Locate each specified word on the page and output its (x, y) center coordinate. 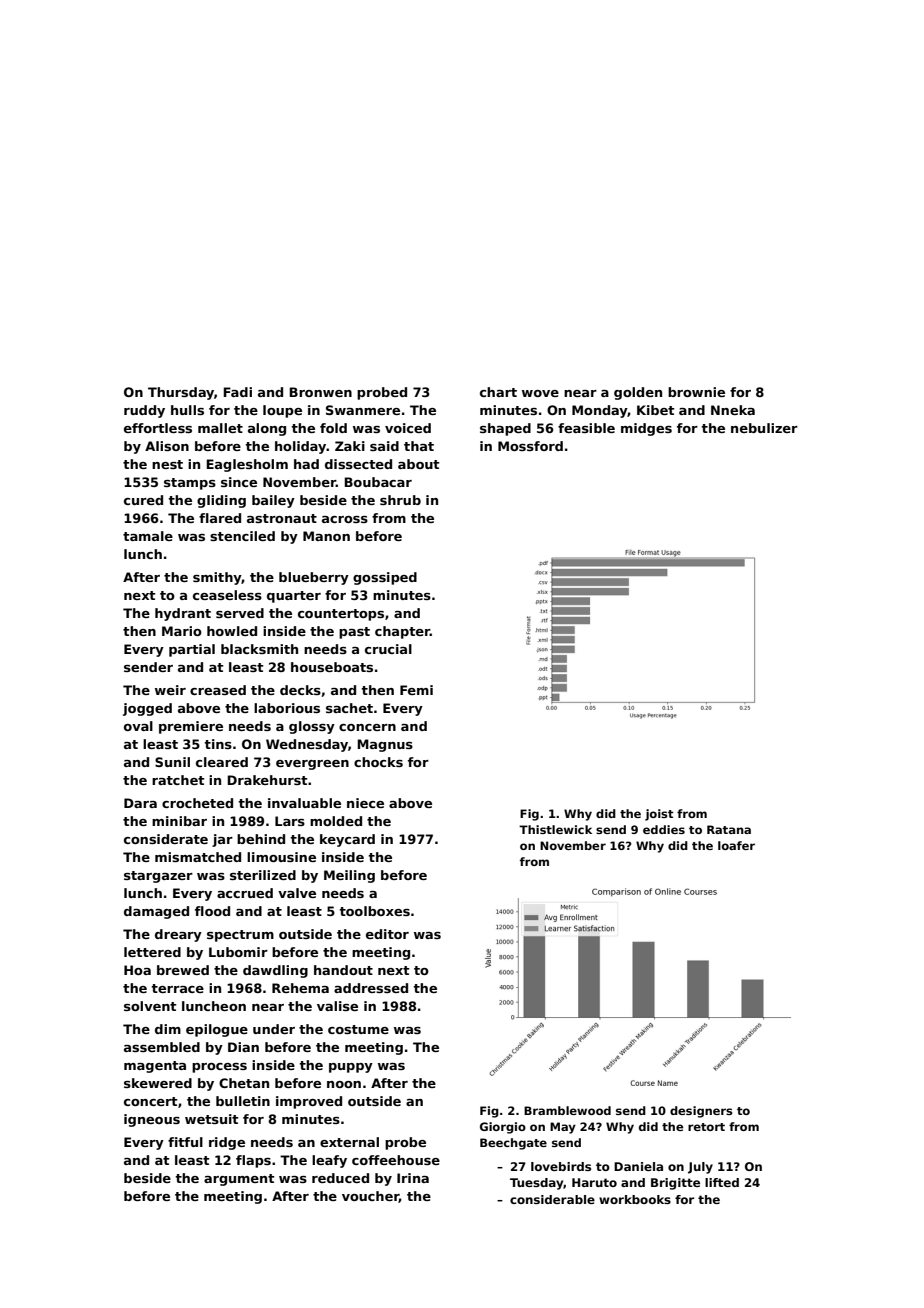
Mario (182, 631)
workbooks (635, 1199)
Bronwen (320, 392)
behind (261, 839)
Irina (413, 1178)
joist (659, 815)
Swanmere (363, 410)
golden (638, 393)
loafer (736, 845)
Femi (416, 690)
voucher (370, 1197)
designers (701, 1112)
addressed (371, 988)
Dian (243, 1047)
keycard (347, 840)
